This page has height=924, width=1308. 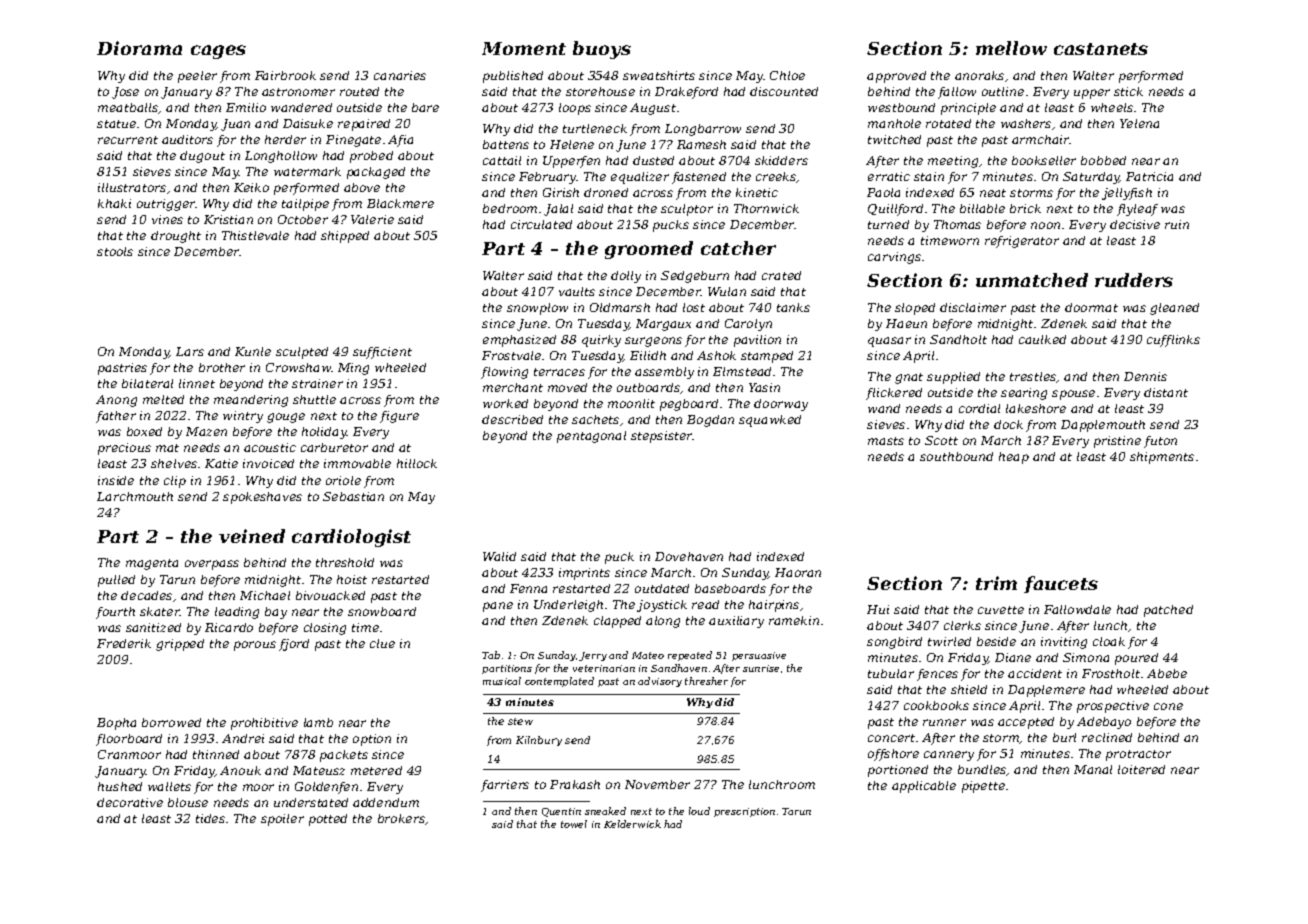 I want to click on sculpted, so click(x=302, y=353).
